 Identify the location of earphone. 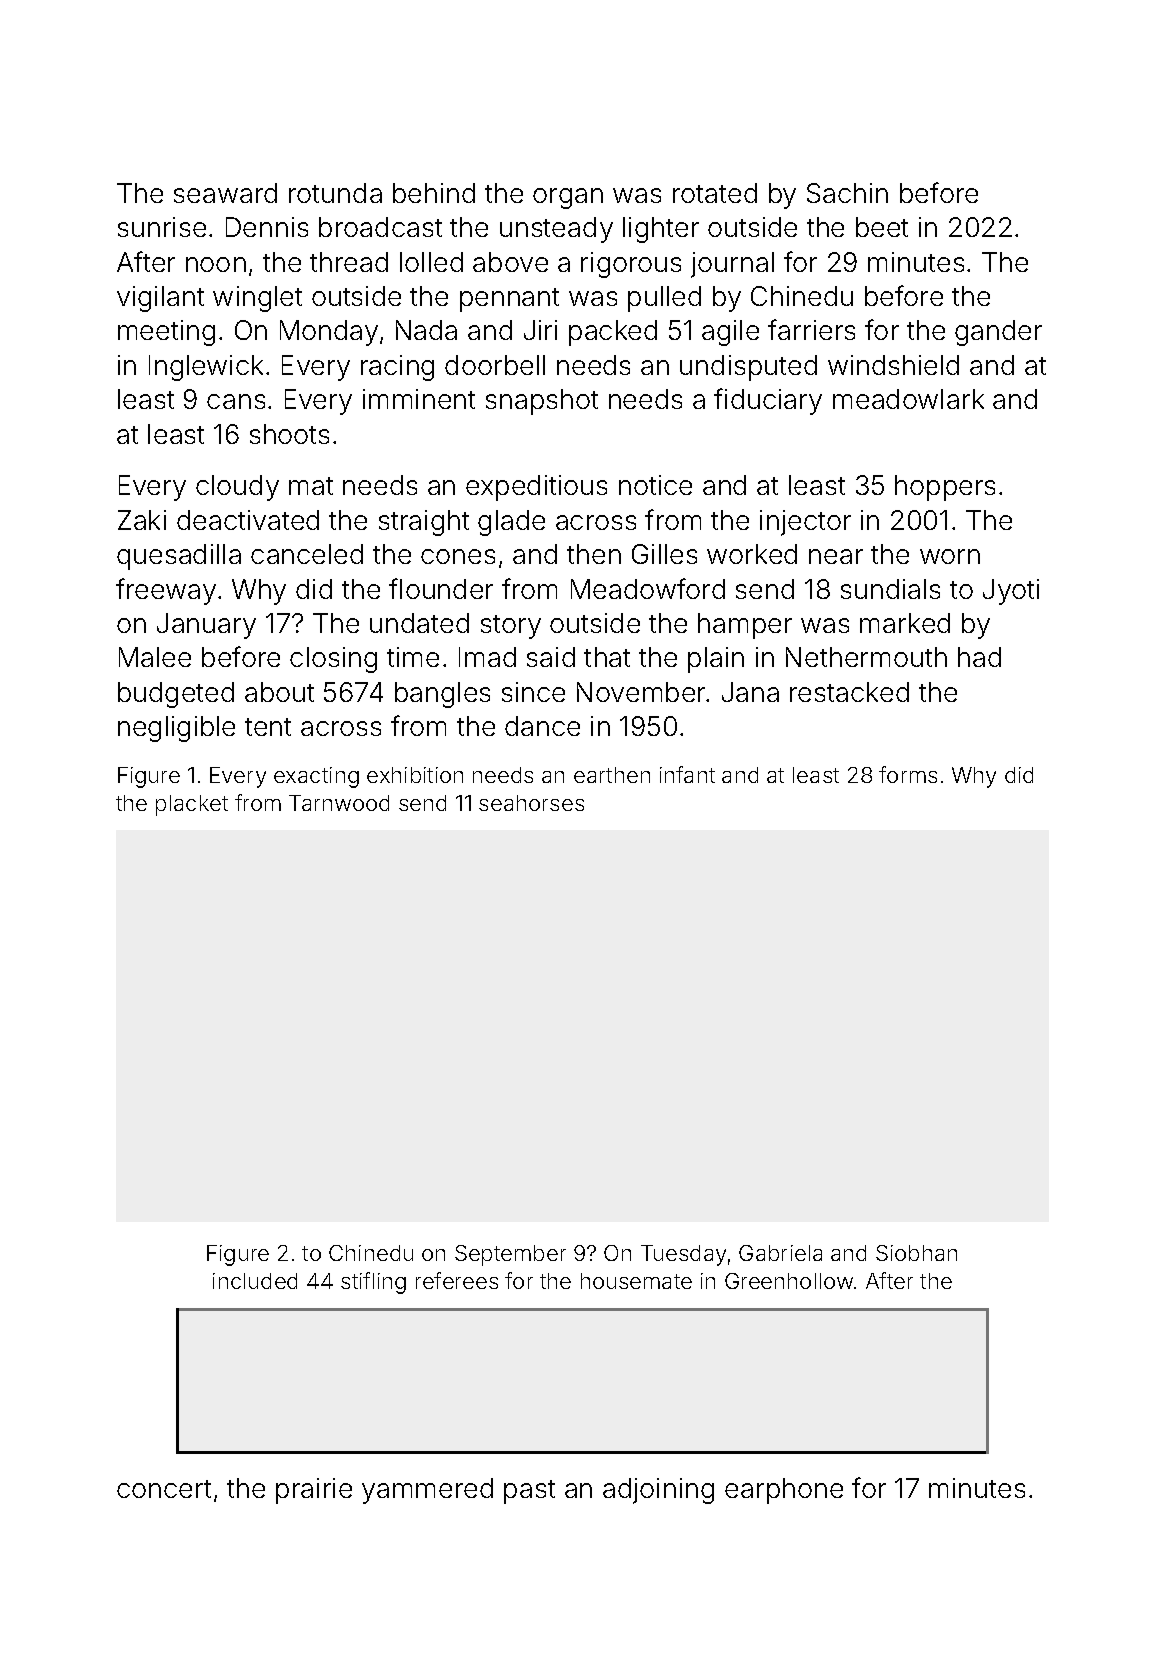
(784, 1491).
